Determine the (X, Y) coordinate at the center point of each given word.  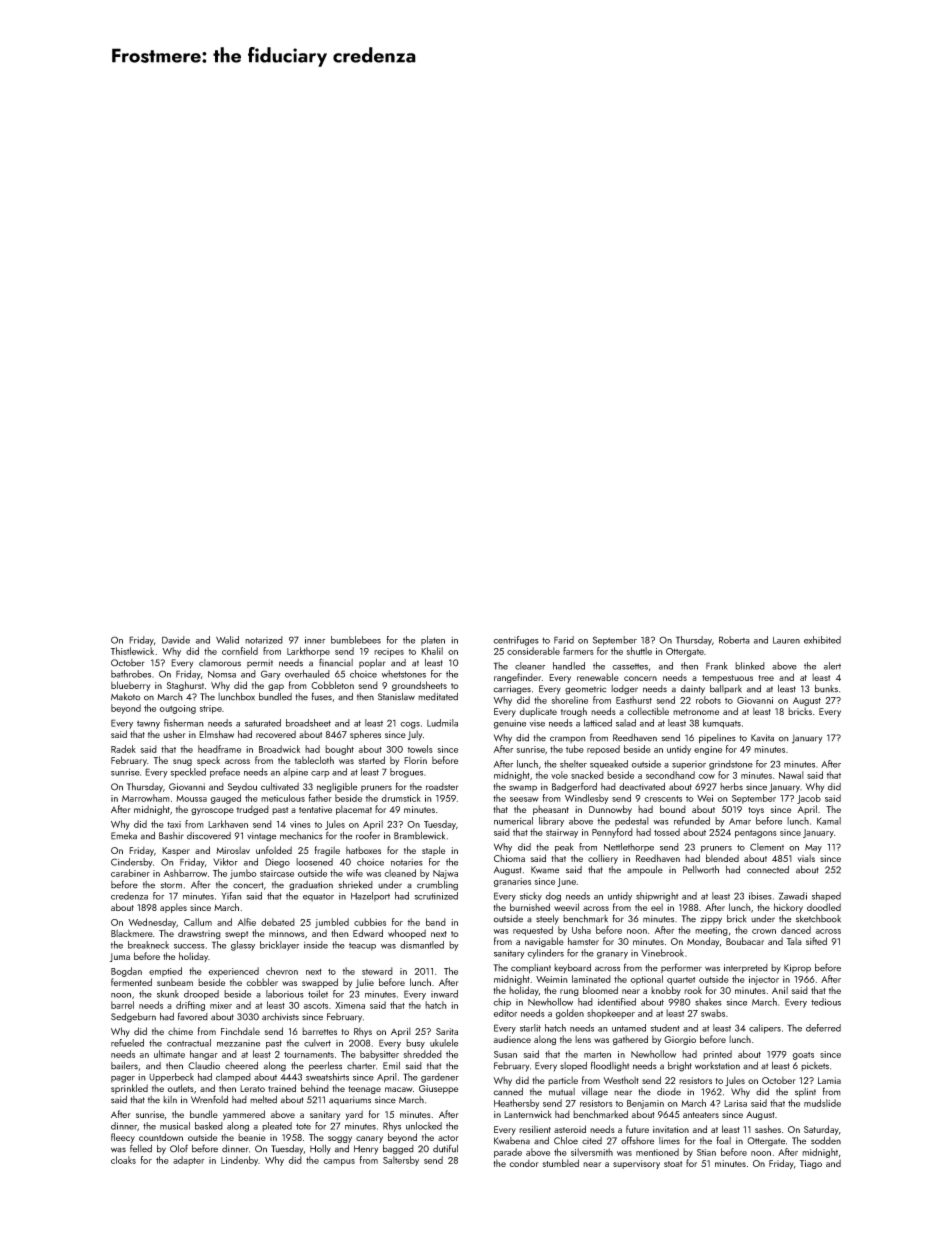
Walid (227, 640)
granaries (512, 882)
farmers (578, 651)
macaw (399, 1089)
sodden (826, 1141)
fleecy (123, 1138)
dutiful (445, 1148)
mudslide (822, 1103)
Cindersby (132, 863)
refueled (127, 1043)
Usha (581, 930)
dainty (693, 690)
